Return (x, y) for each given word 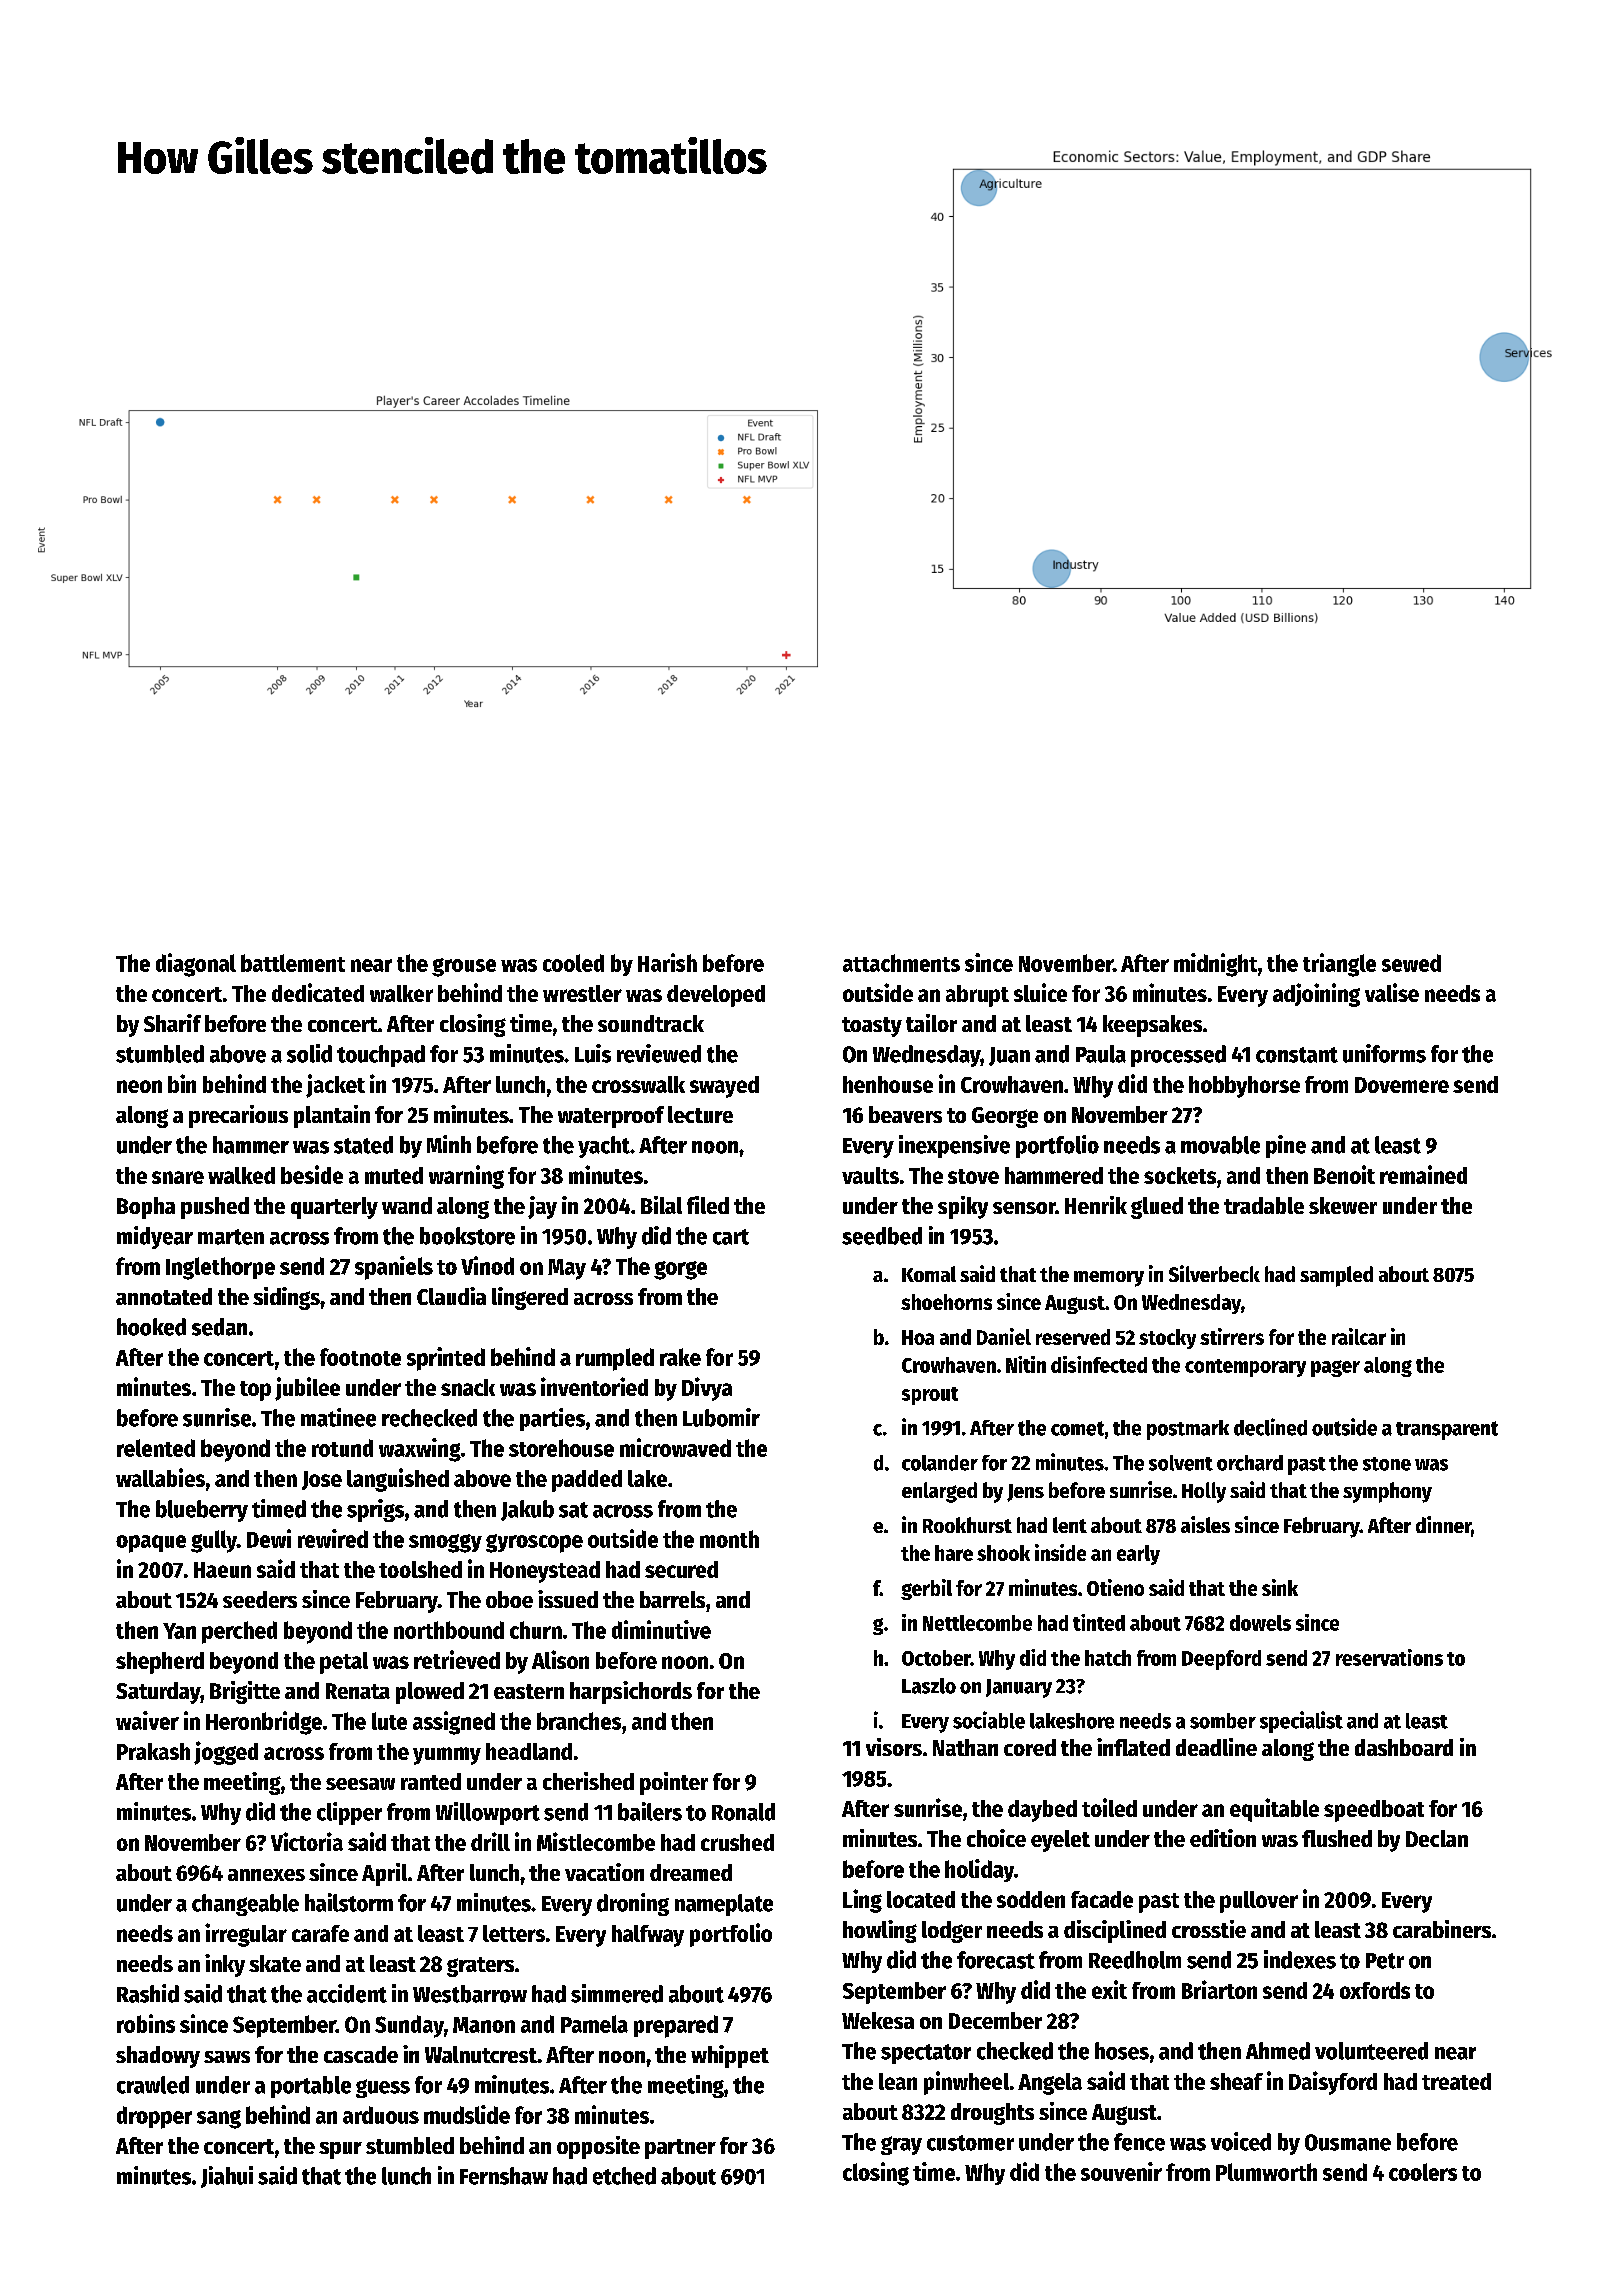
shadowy (158, 2057)
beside (312, 1174)
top (255, 1391)
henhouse (888, 1084)
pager (1335, 1368)
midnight (1215, 965)
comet (1077, 1428)
